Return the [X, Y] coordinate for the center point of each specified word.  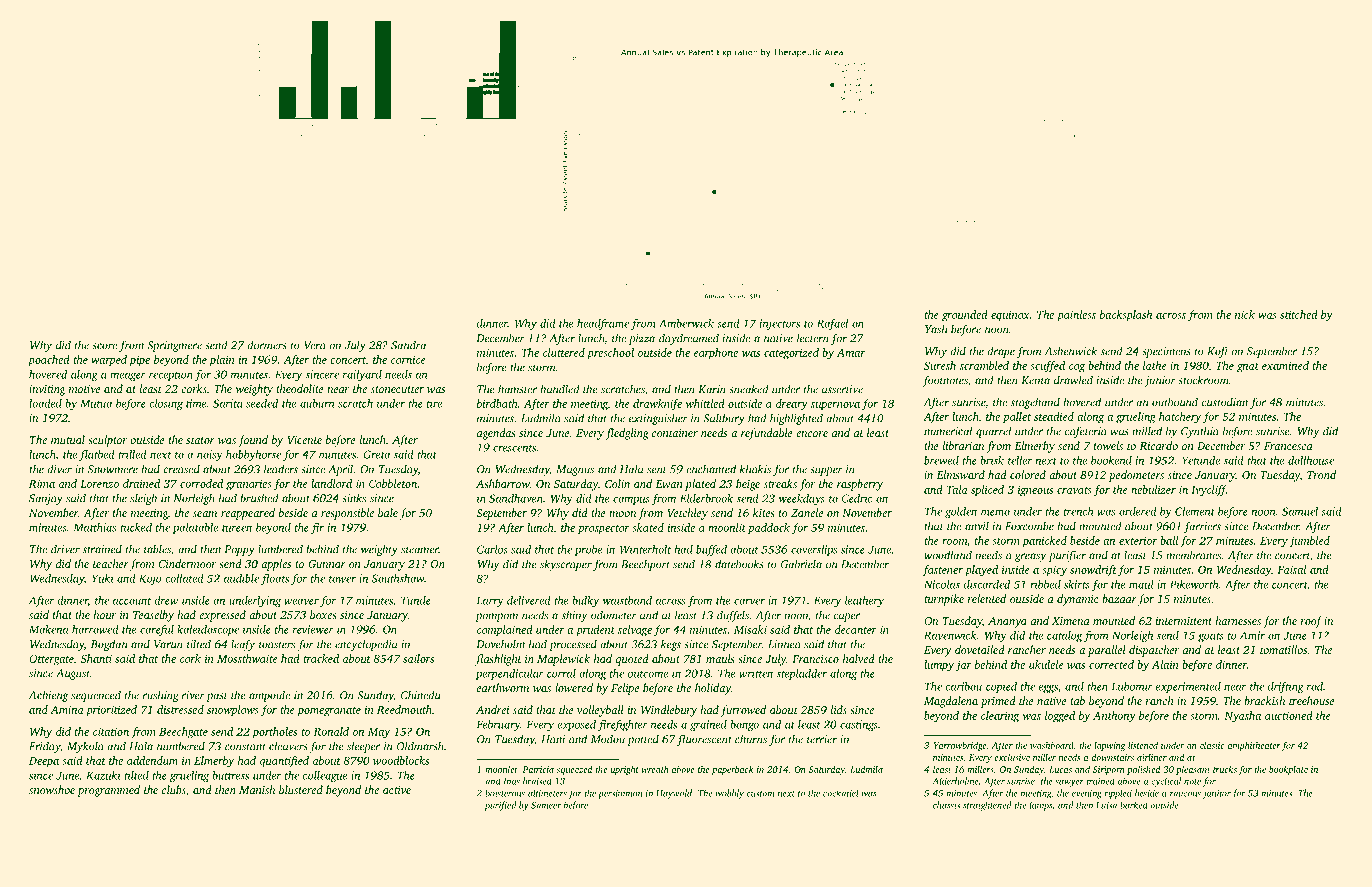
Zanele [807, 512]
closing [166, 404]
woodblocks [401, 760]
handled [560, 389]
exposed [576, 725]
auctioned [1289, 715]
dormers [267, 345]
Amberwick [686, 323]
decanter [856, 629]
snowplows [233, 711]
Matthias [94, 527]
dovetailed [980, 649]
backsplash [1126, 316]
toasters [277, 645]
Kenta [1036, 380]
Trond [1321, 474]
